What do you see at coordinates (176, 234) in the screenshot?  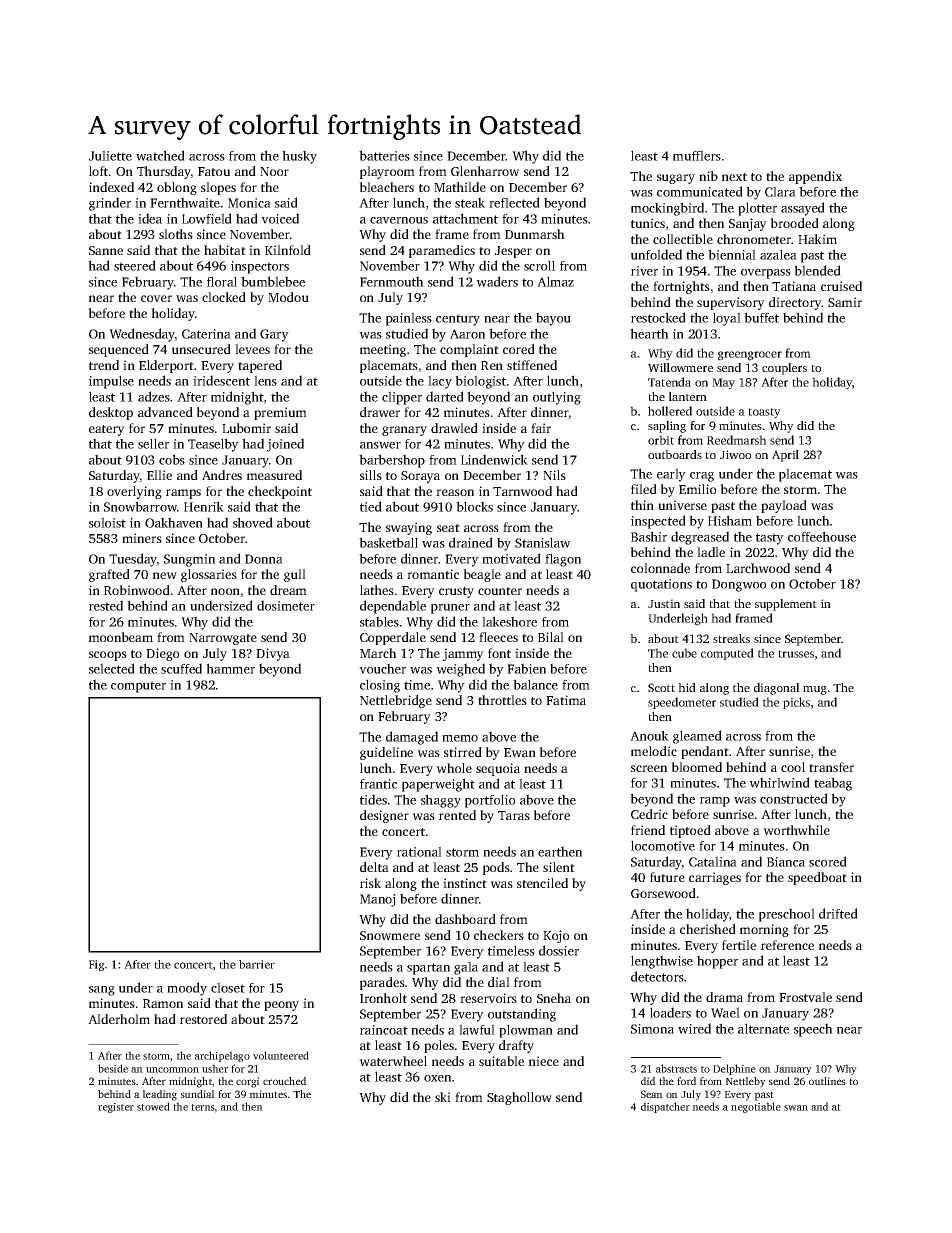 I see `sloths` at bounding box center [176, 234].
